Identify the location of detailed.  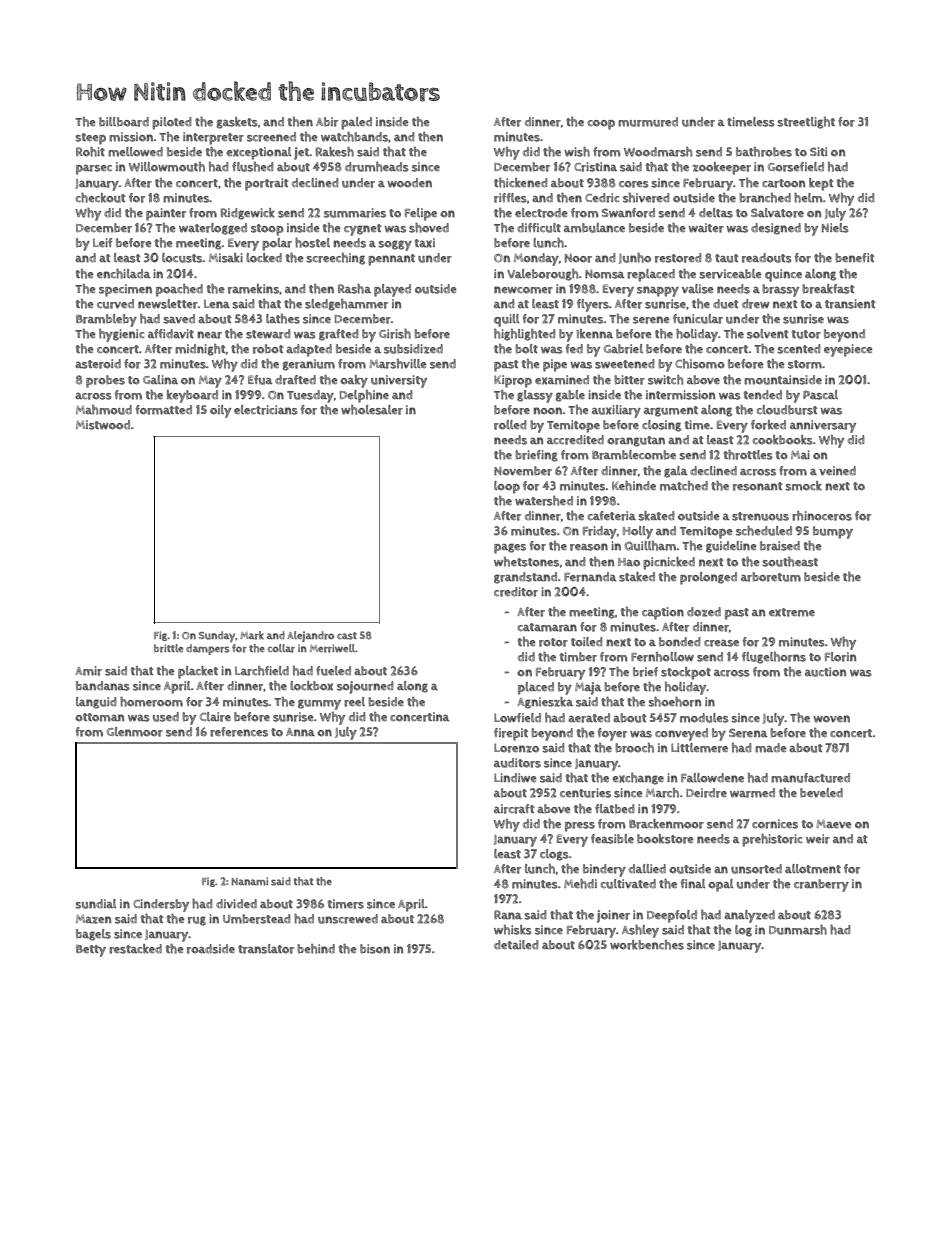
(516, 944).
